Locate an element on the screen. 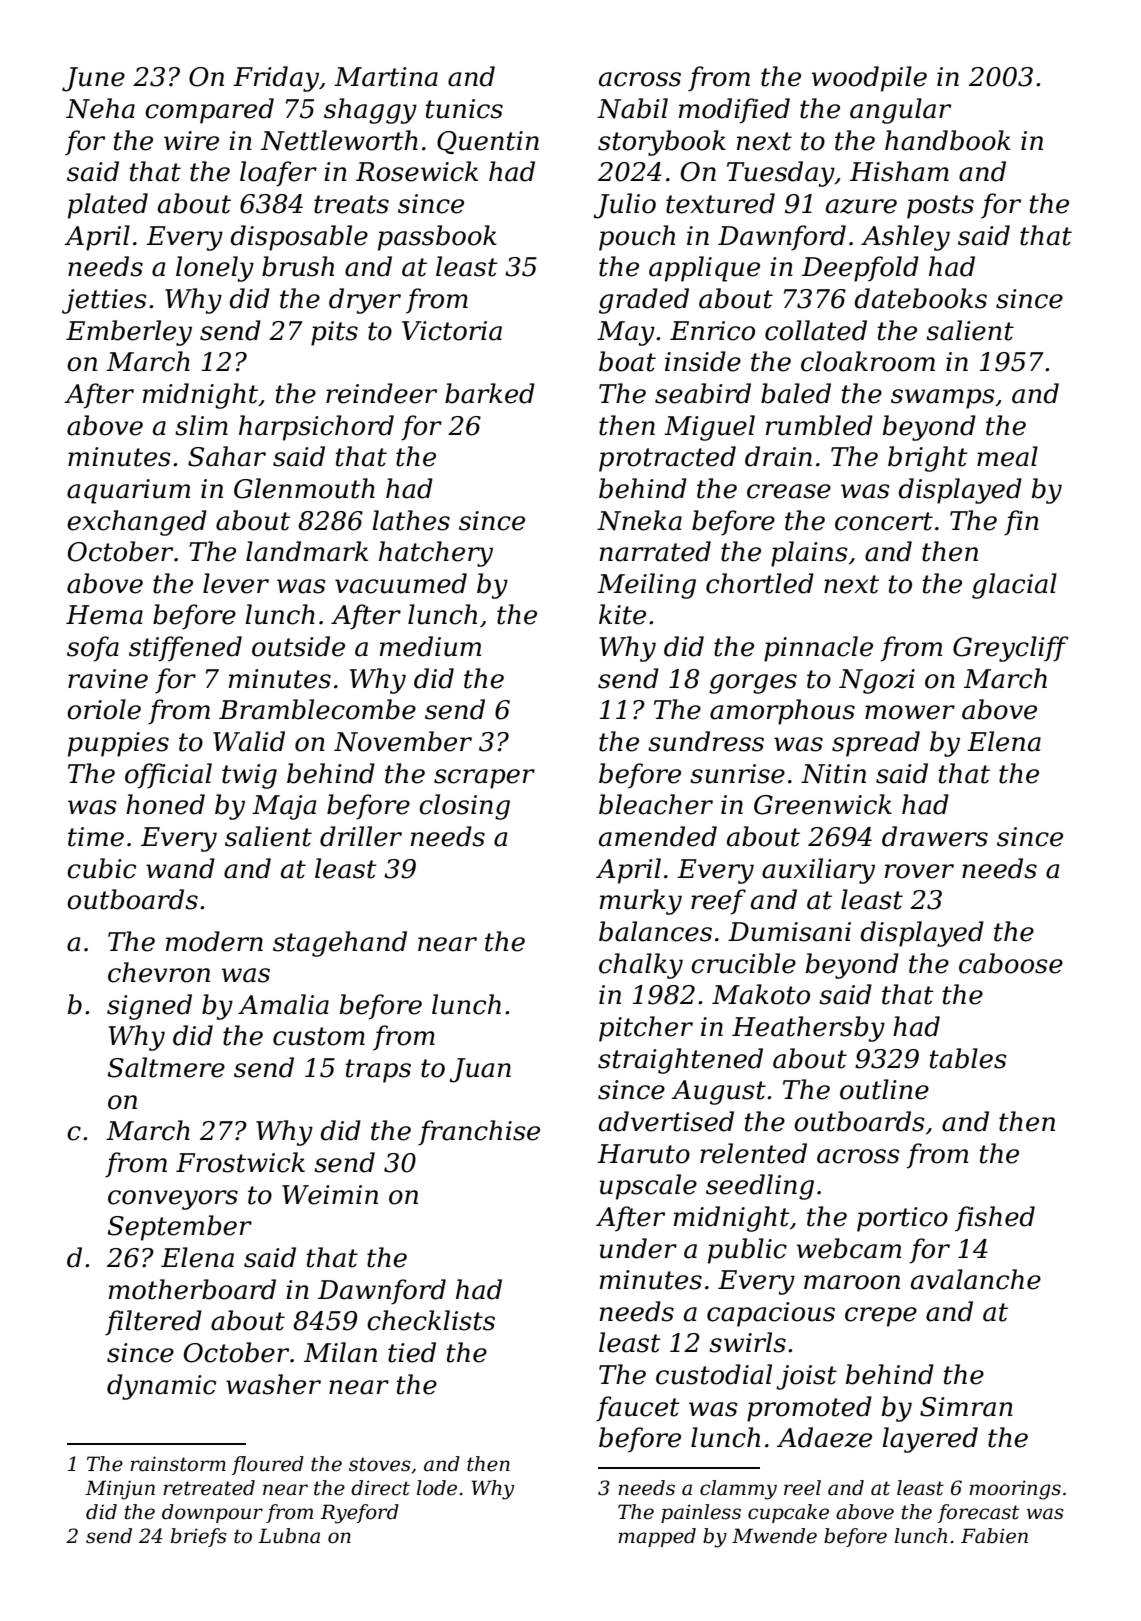 This screenshot has width=1141, height=1621. sundress is located at coordinates (706, 741).
